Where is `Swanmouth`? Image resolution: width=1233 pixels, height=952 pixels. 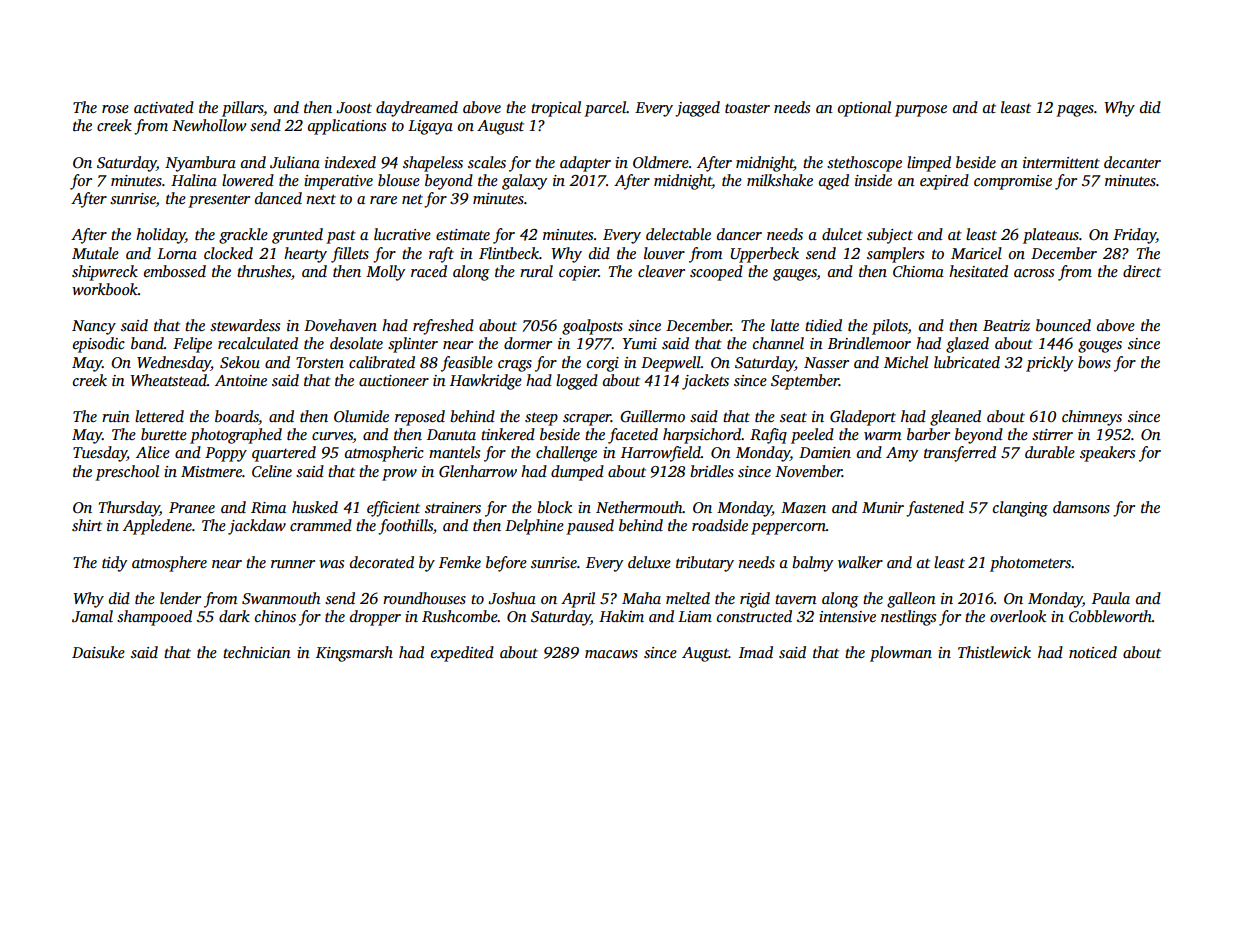
Swanmouth is located at coordinates (281, 598).
